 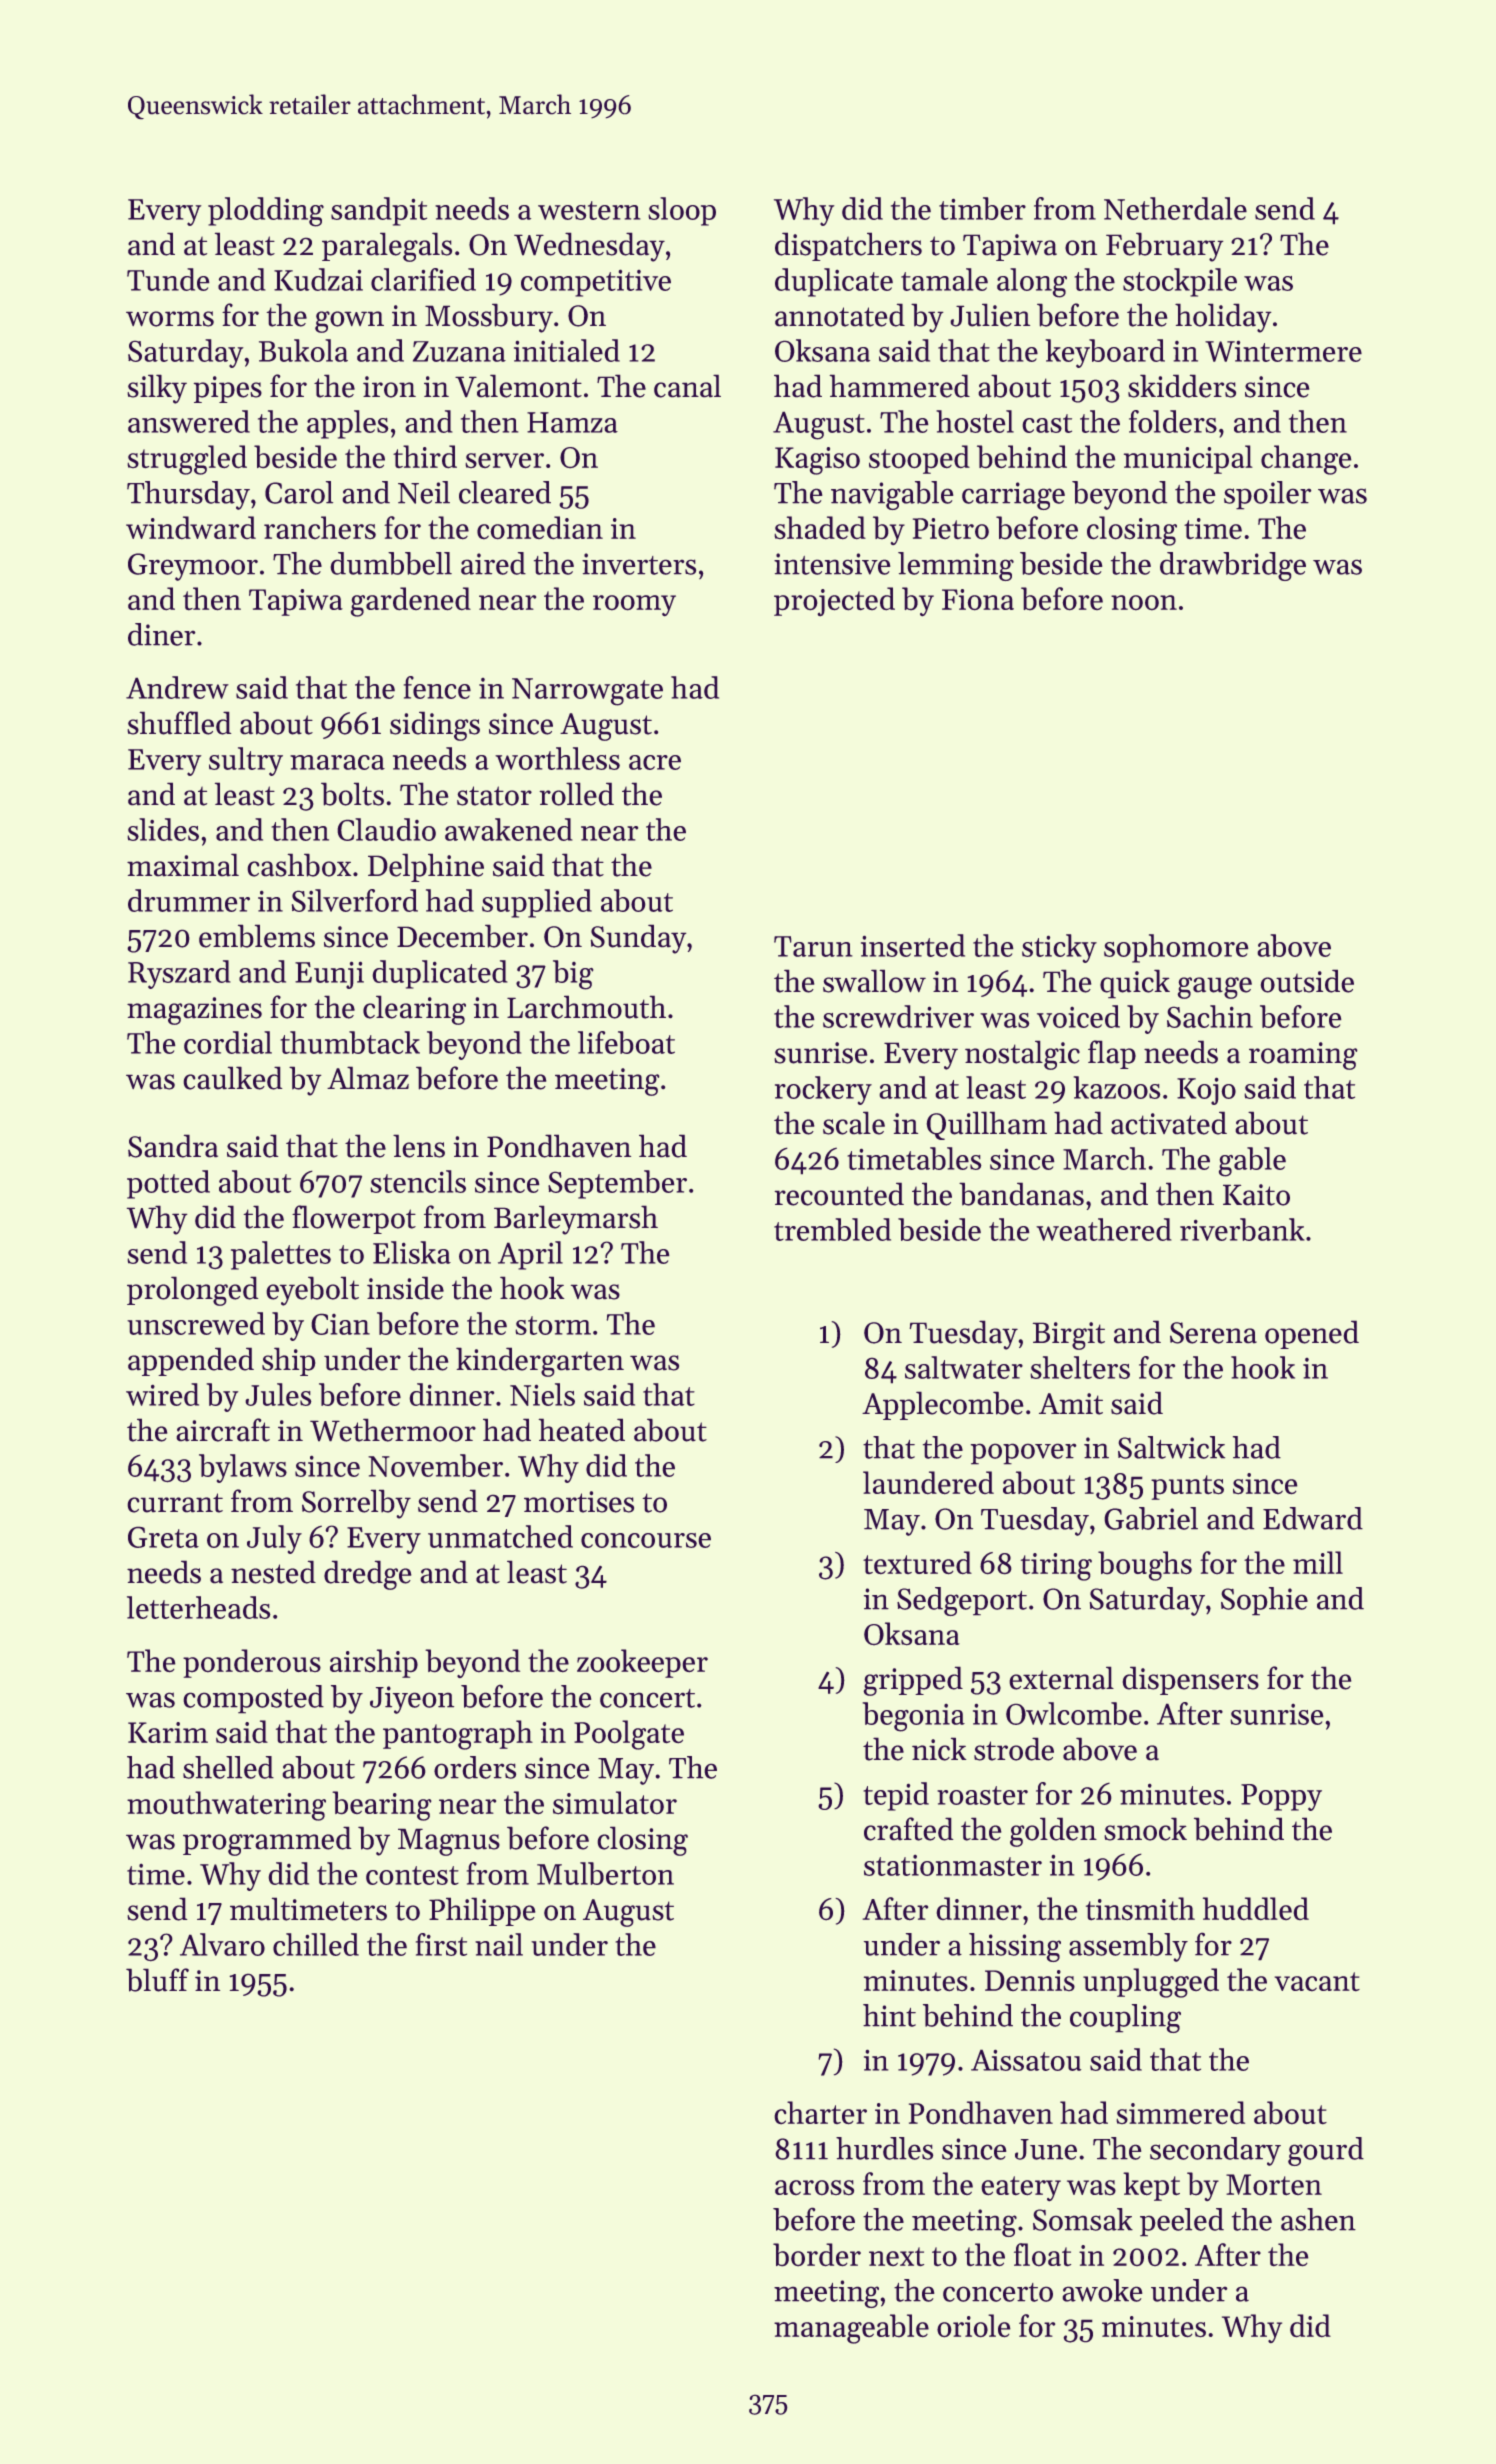 I want to click on chilled, so click(x=316, y=1944).
